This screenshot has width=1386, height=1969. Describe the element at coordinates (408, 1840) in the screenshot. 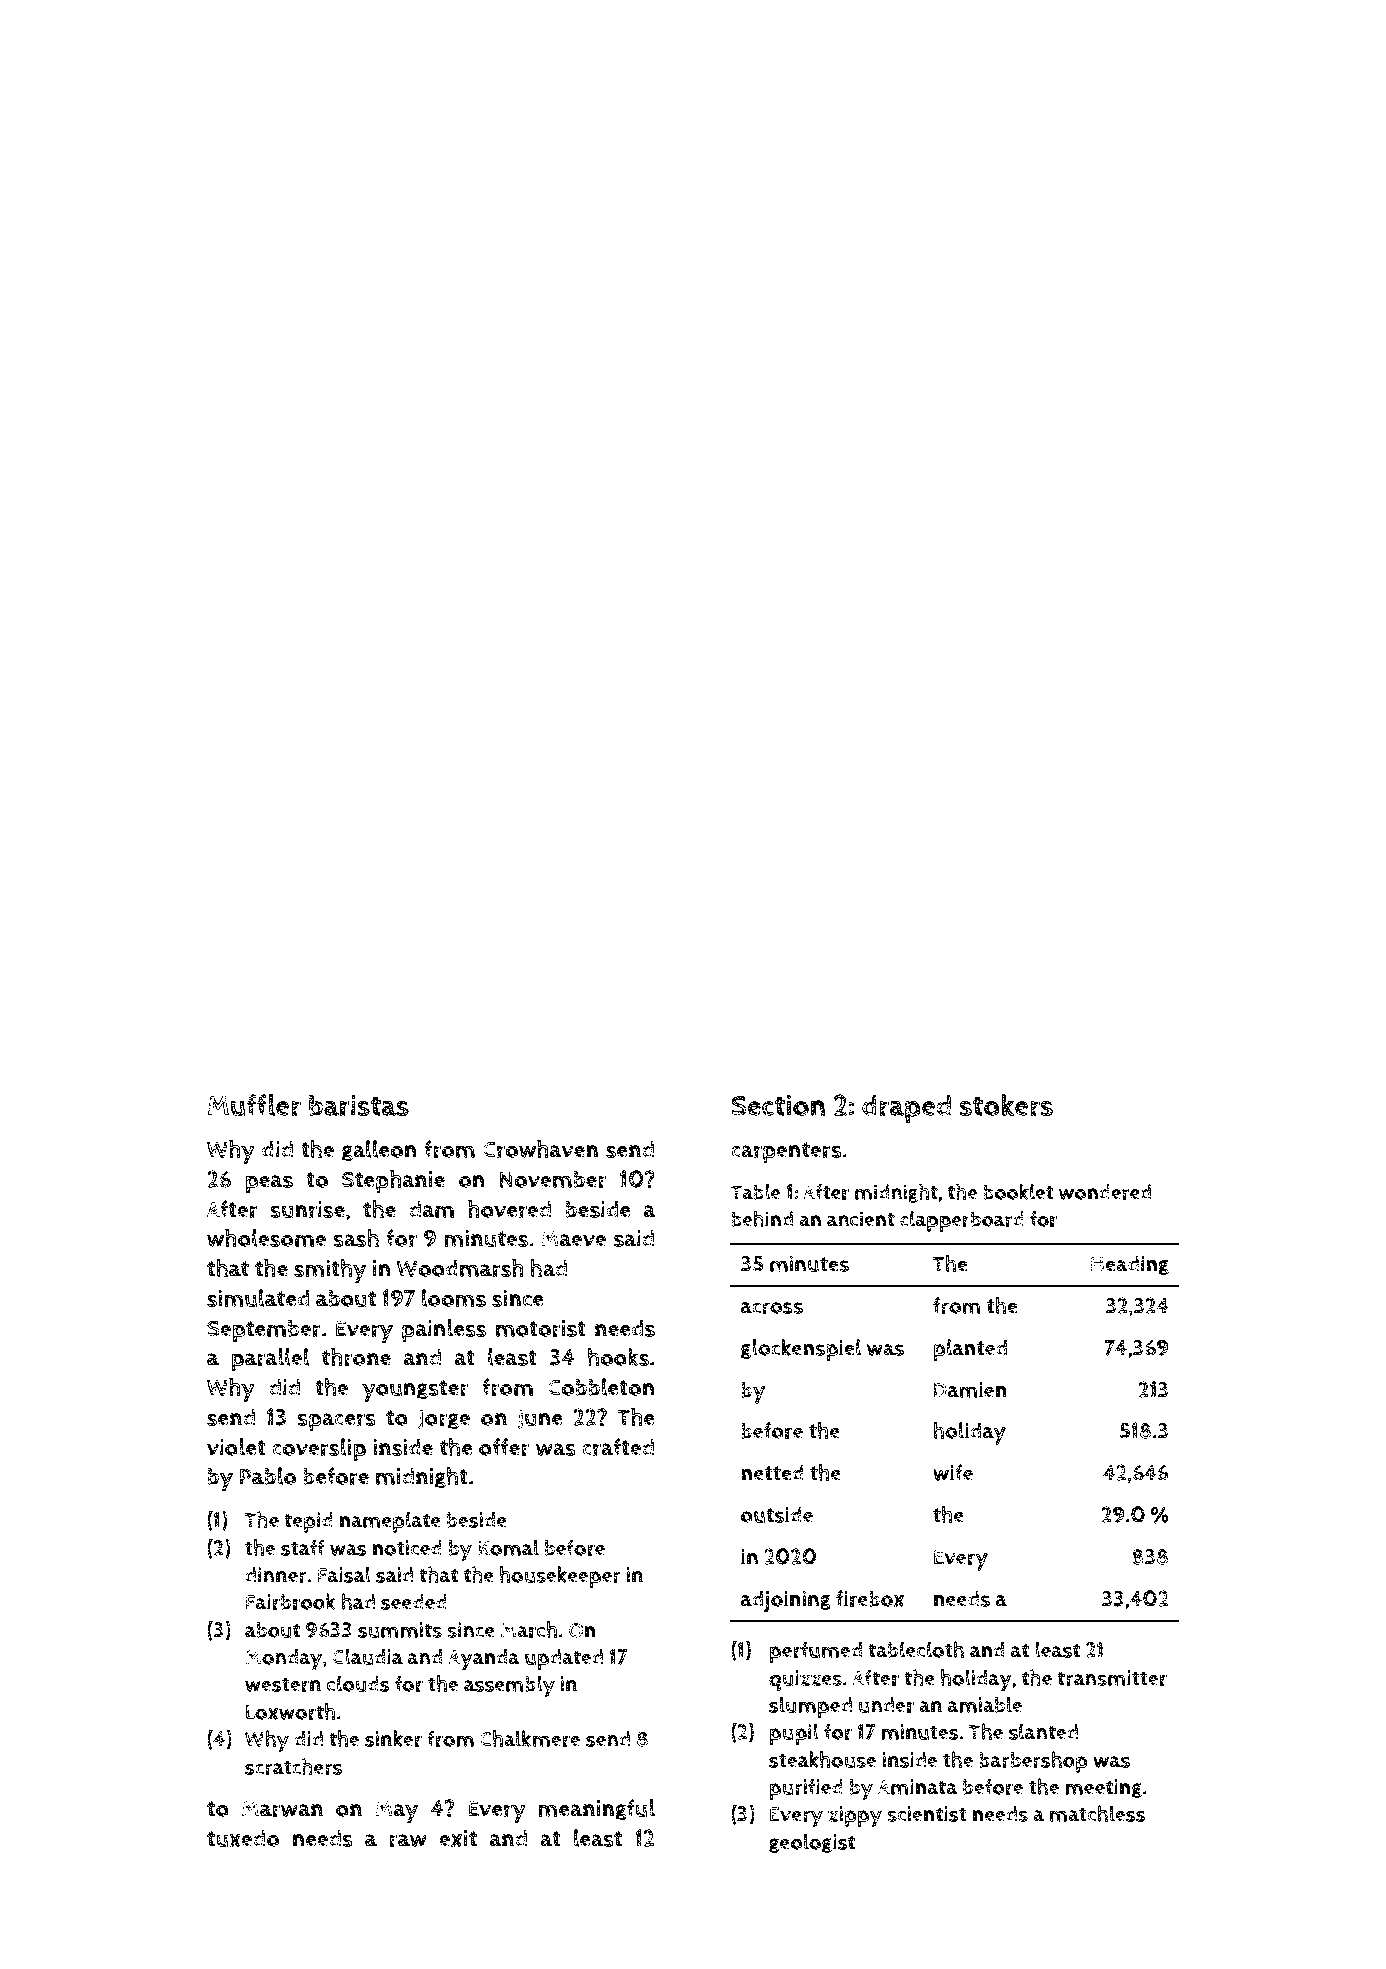

I see `raw` at that location.
